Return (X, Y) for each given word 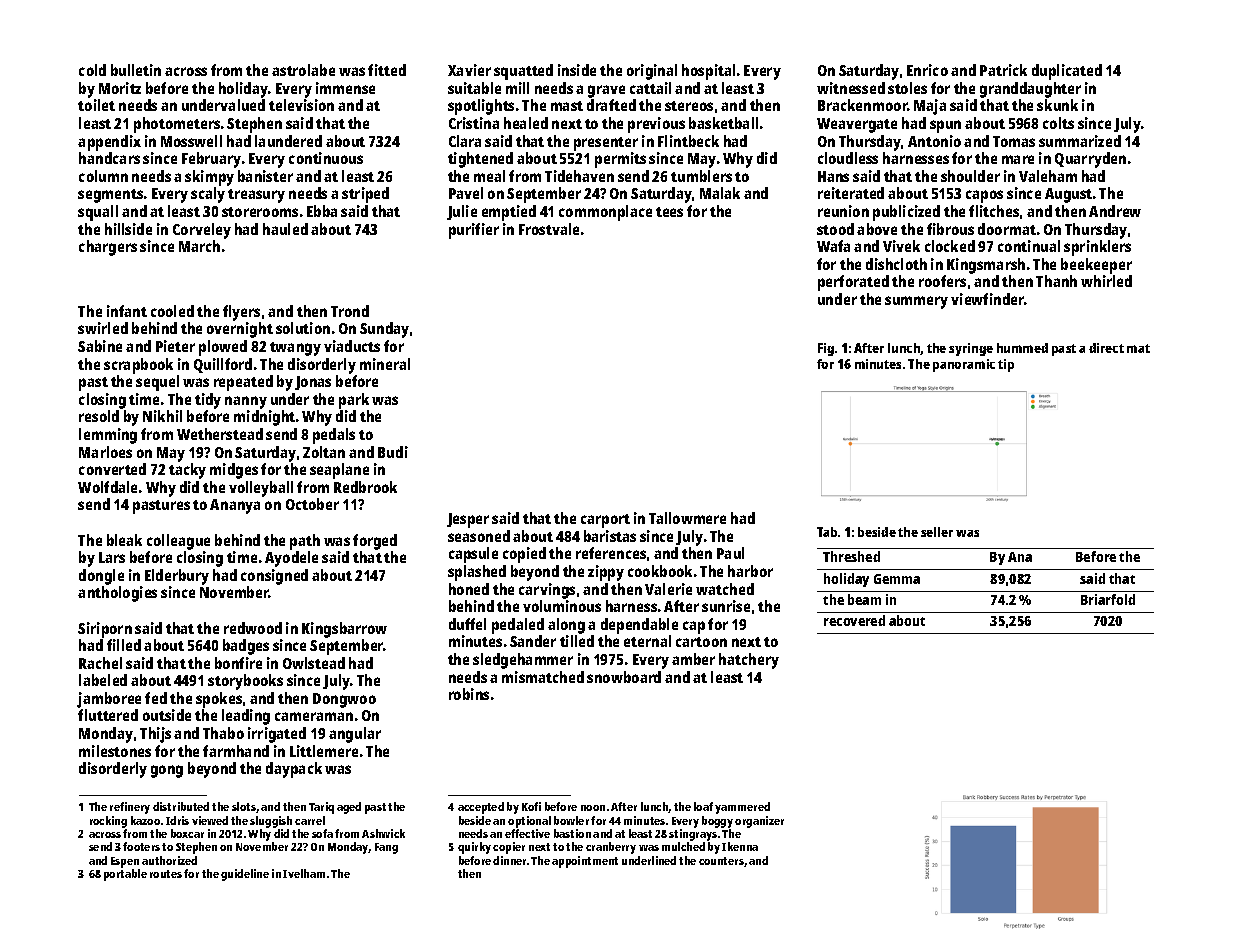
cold (92, 70)
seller (937, 532)
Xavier (469, 70)
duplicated (1067, 72)
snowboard (624, 677)
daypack (294, 770)
